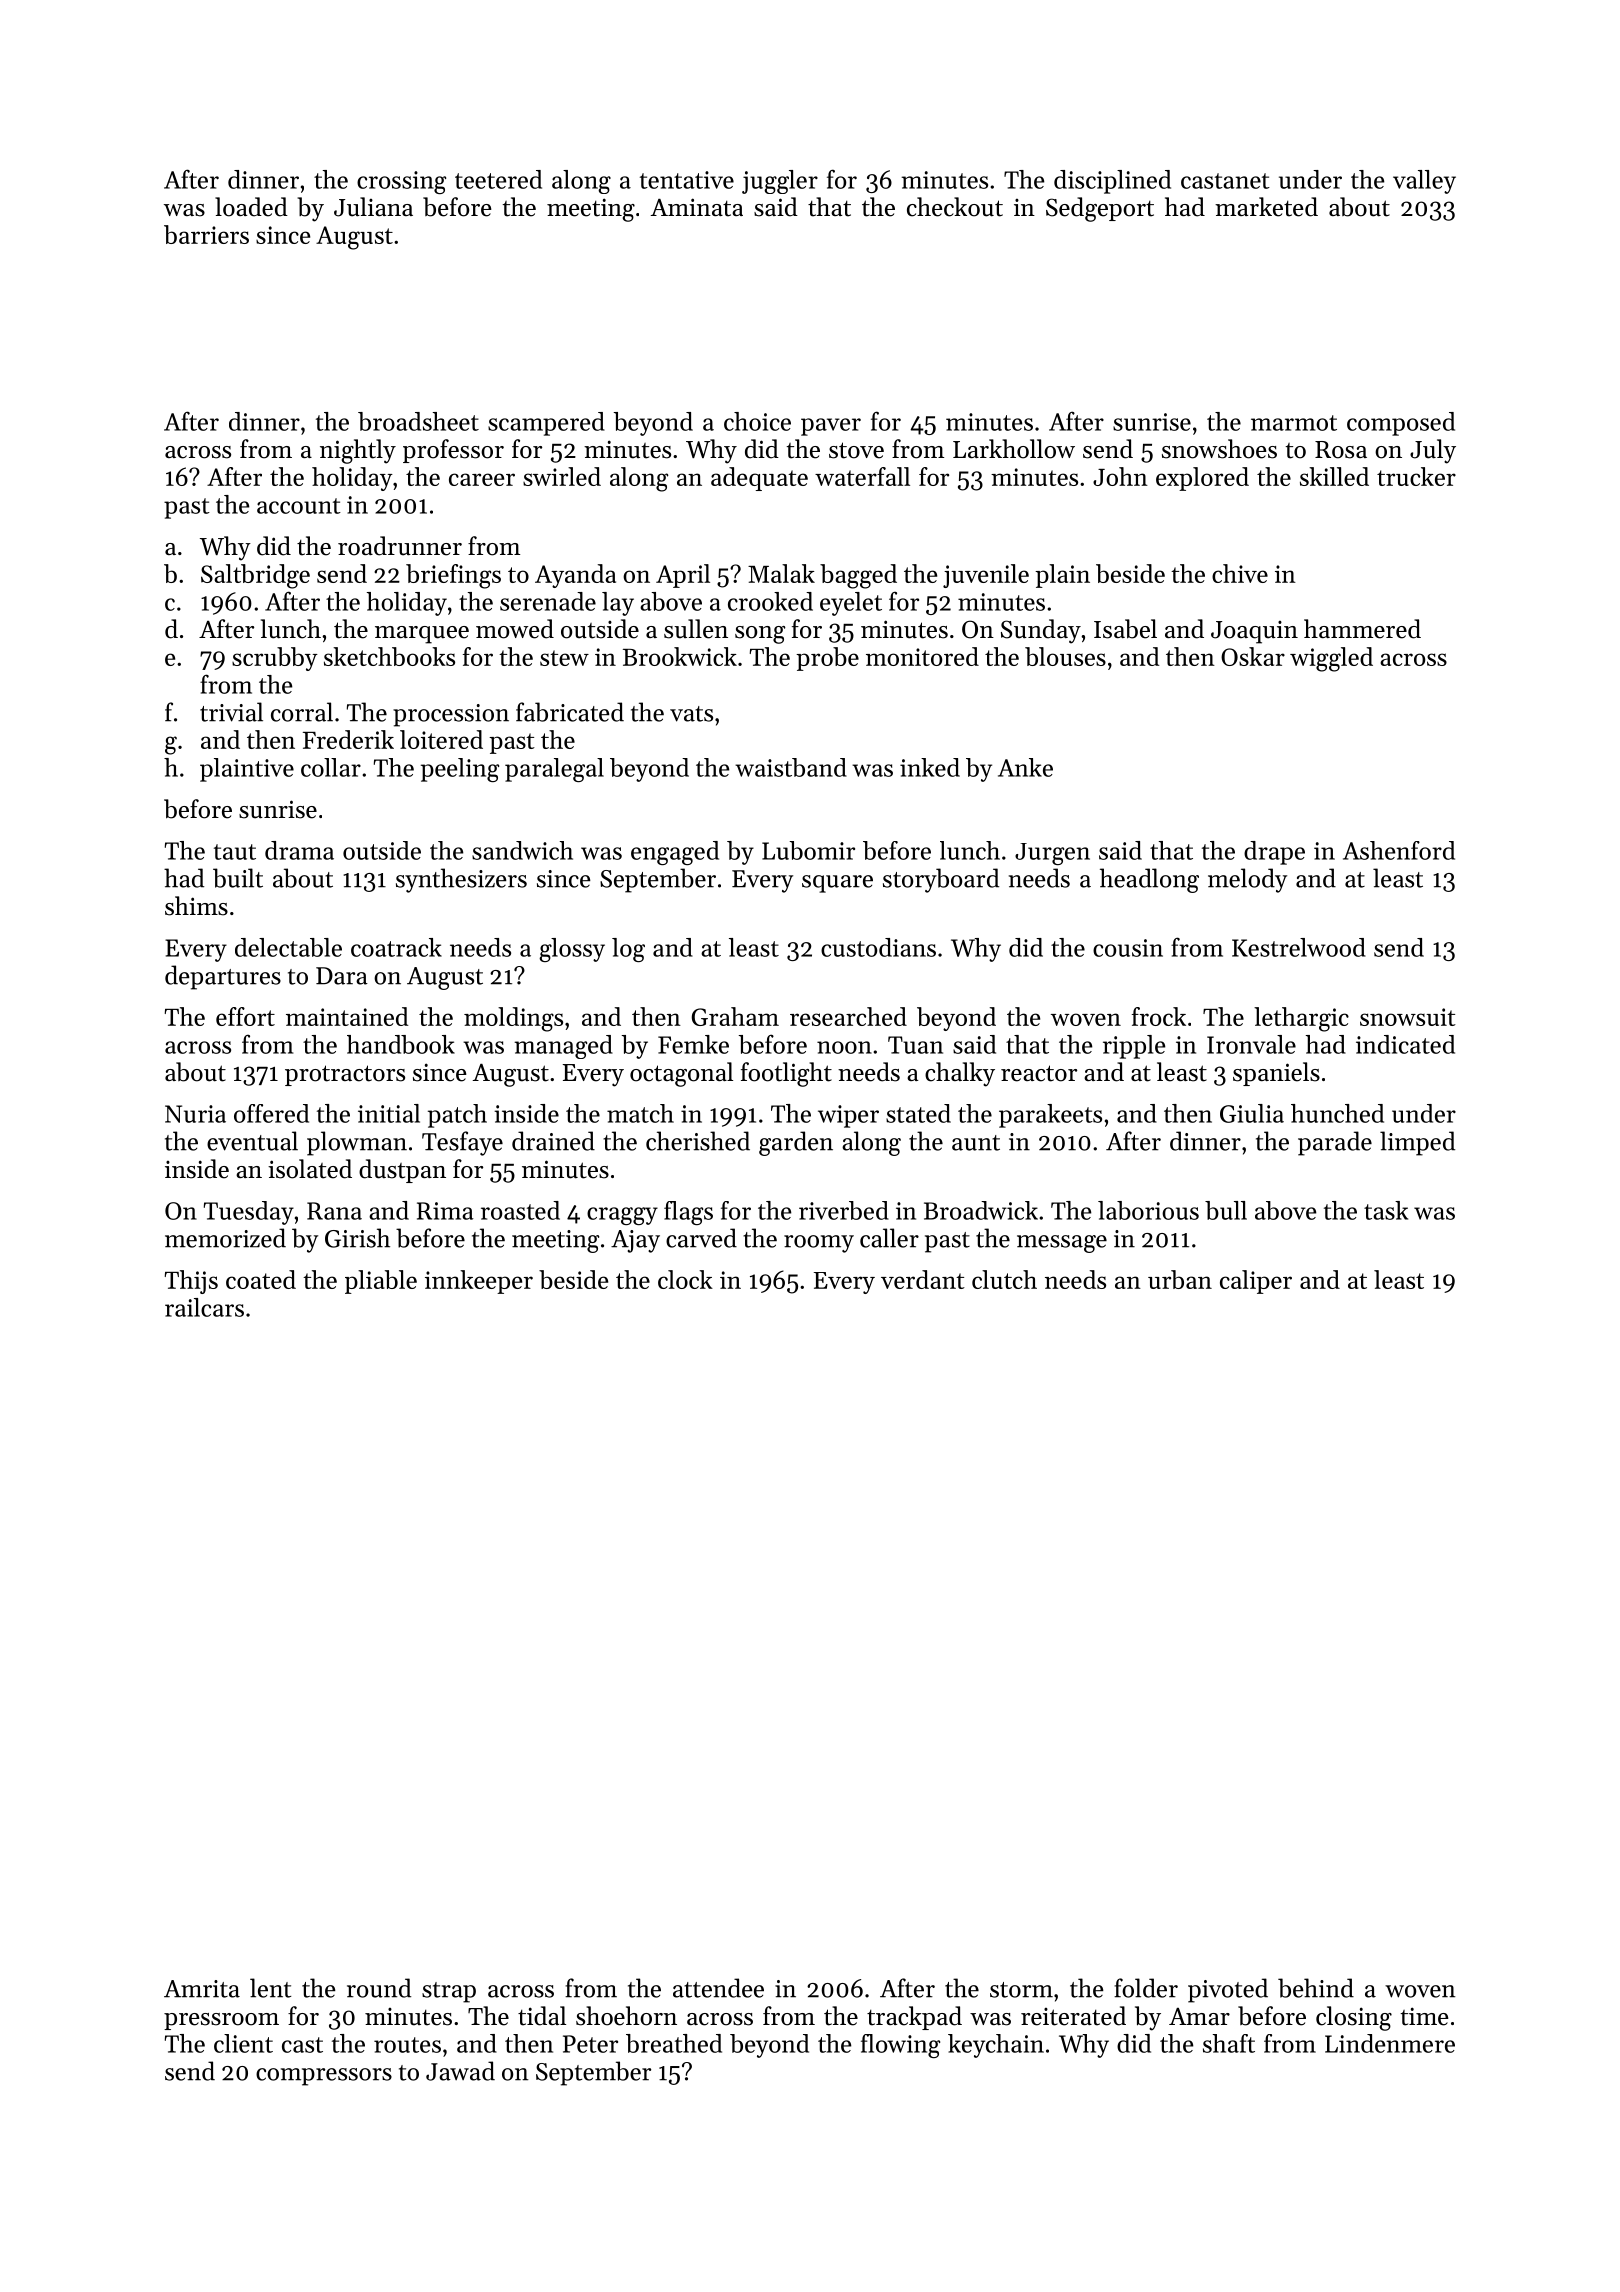  Describe the element at coordinates (381, 1282) in the image. I see `pliable` at that location.
